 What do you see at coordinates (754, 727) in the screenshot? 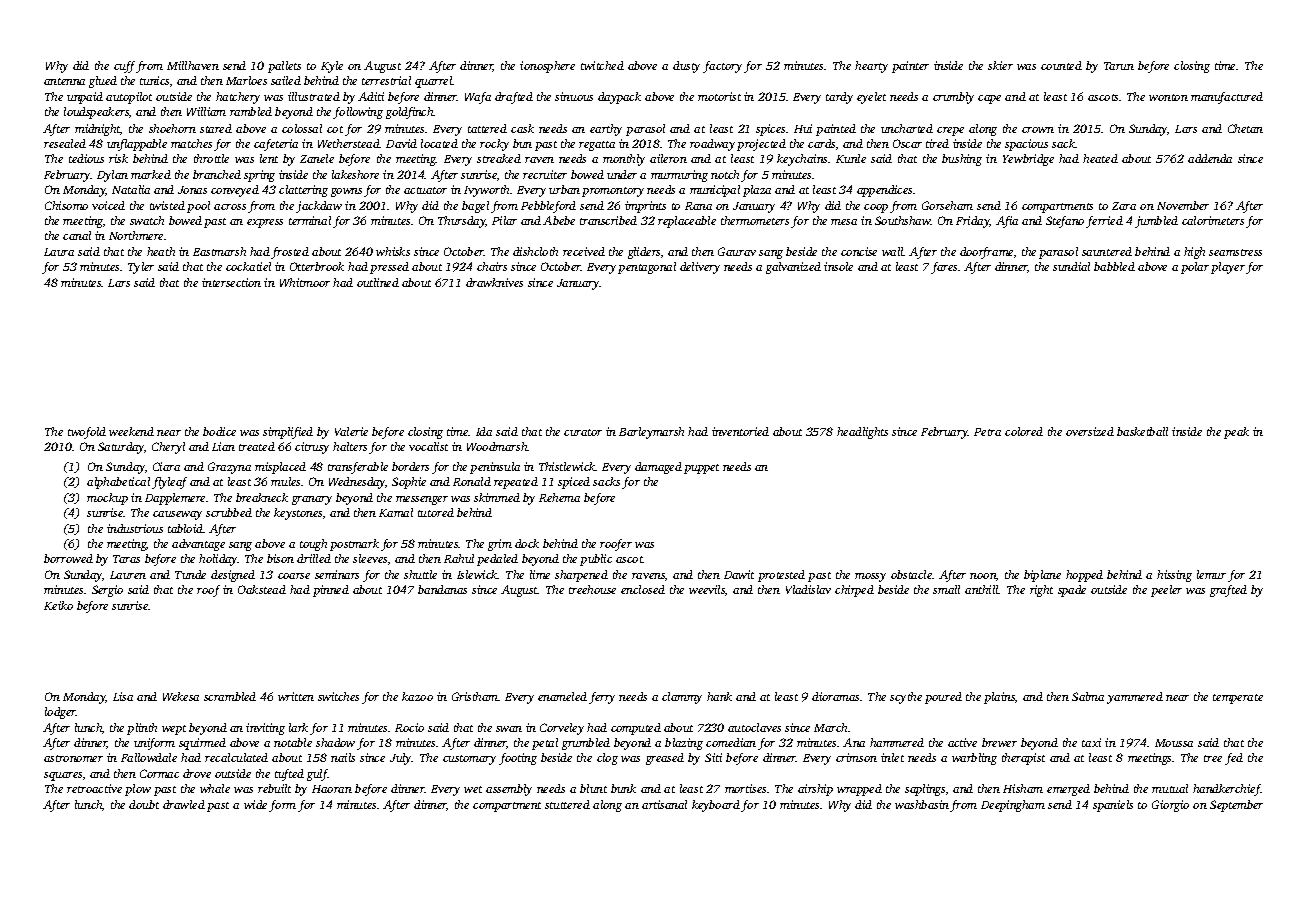
I see `autoclaves` at bounding box center [754, 727].
